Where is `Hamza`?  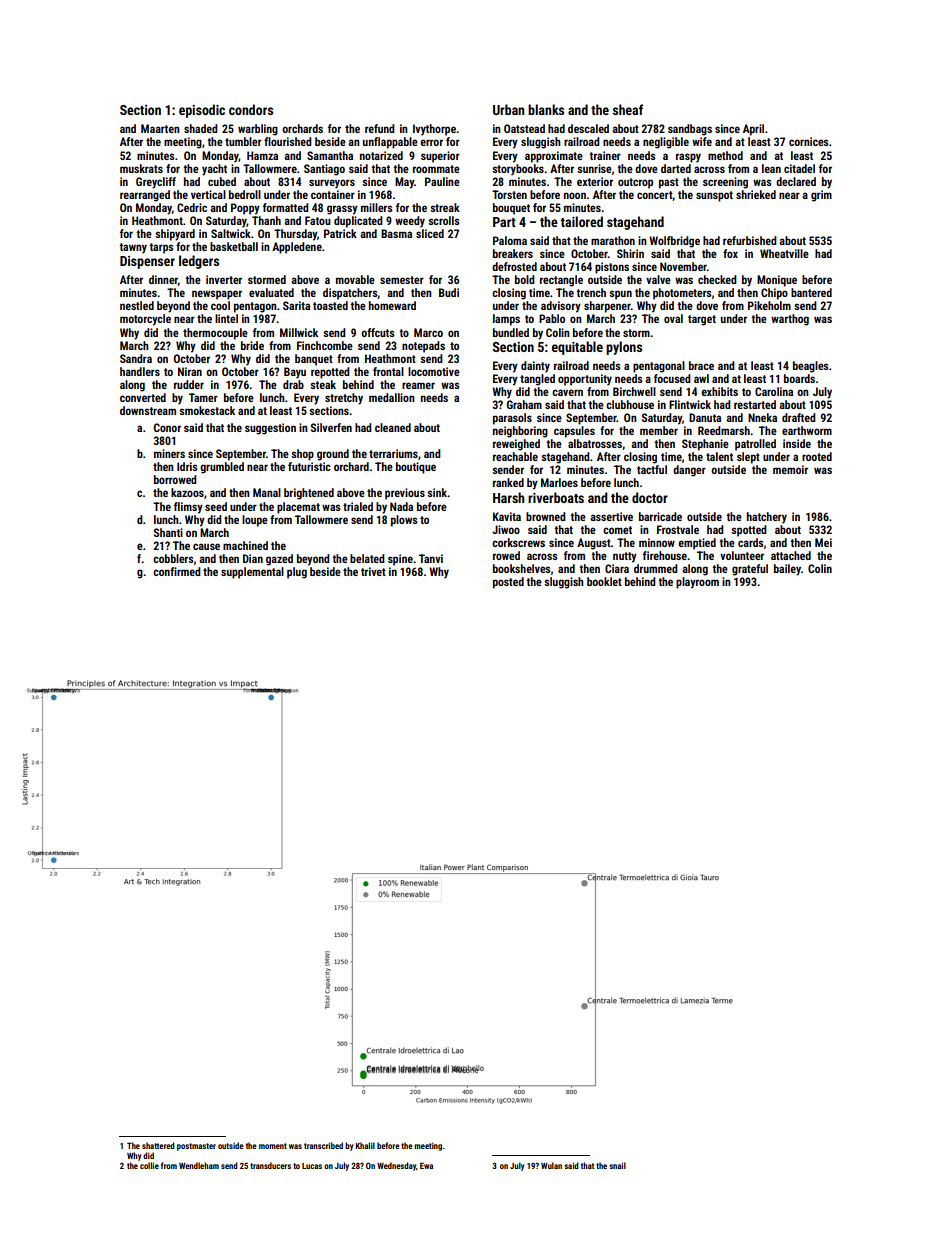 Hamza is located at coordinates (262, 155).
